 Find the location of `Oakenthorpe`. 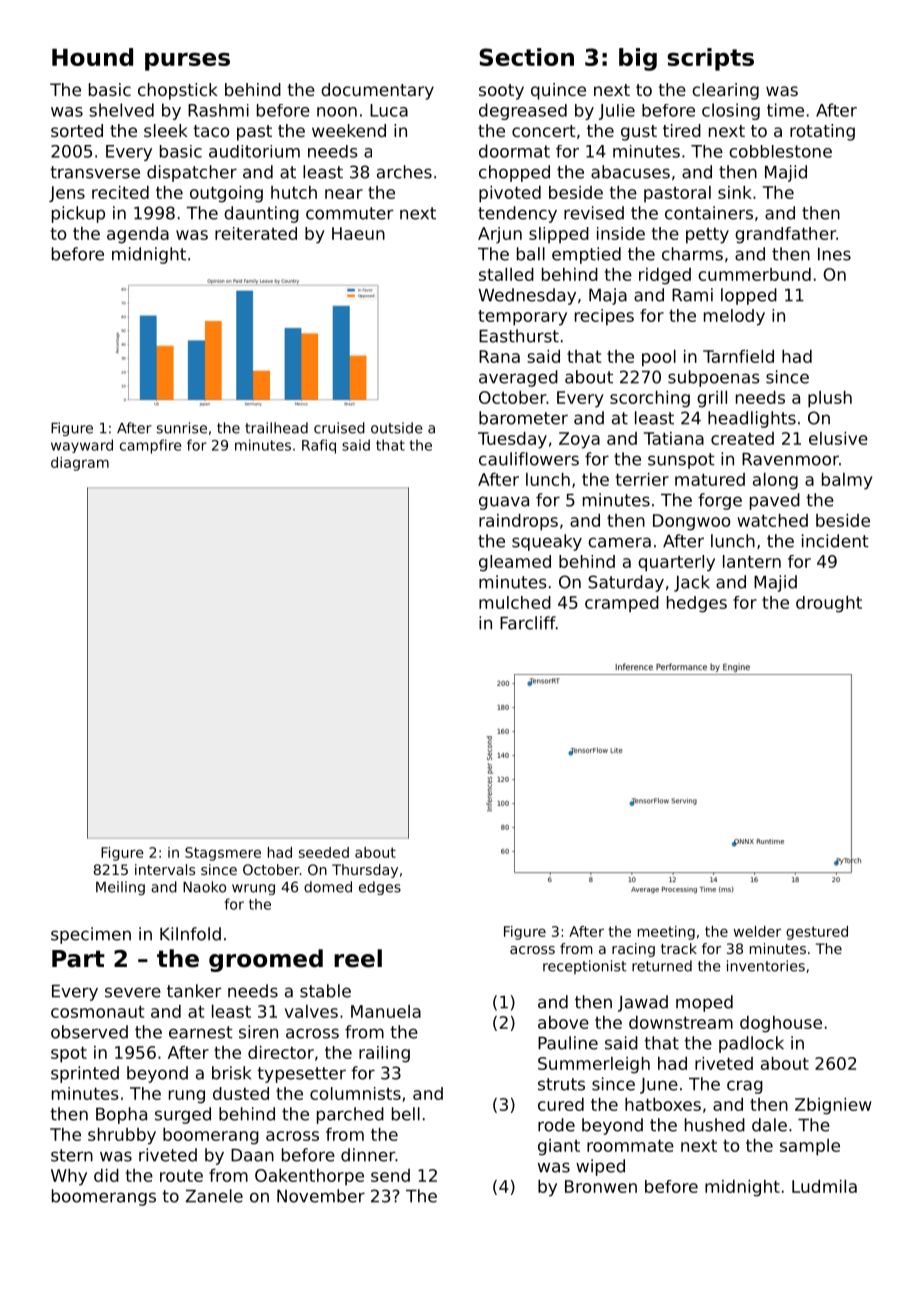

Oakenthorpe is located at coordinates (309, 1177).
